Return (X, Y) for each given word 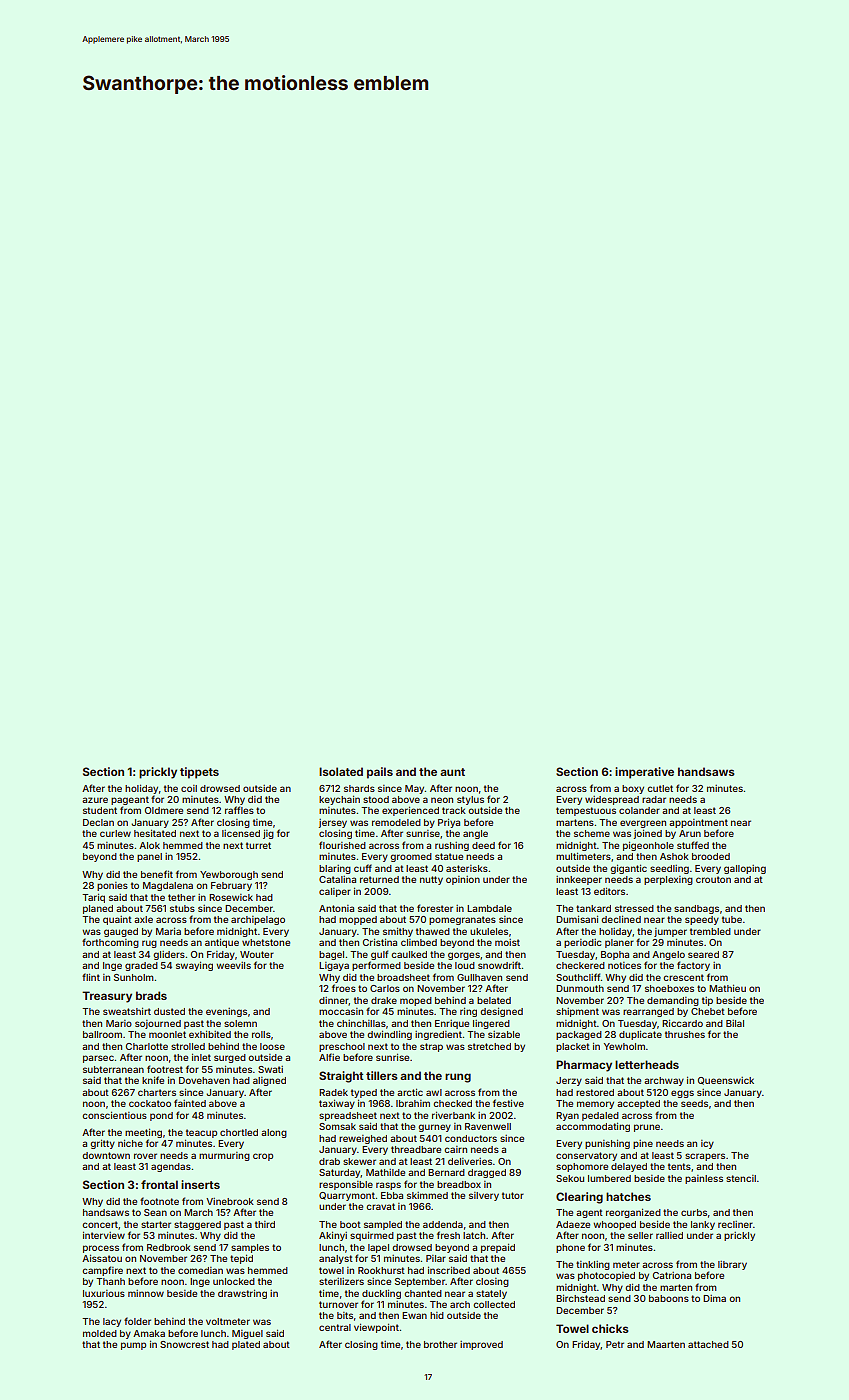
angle (475, 834)
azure (95, 800)
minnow (146, 1293)
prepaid (498, 1248)
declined (621, 919)
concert (100, 1224)
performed (376, 966)
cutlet (660, 788)
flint (91, 977)
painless (704, 1179)
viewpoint (376, 1328)
